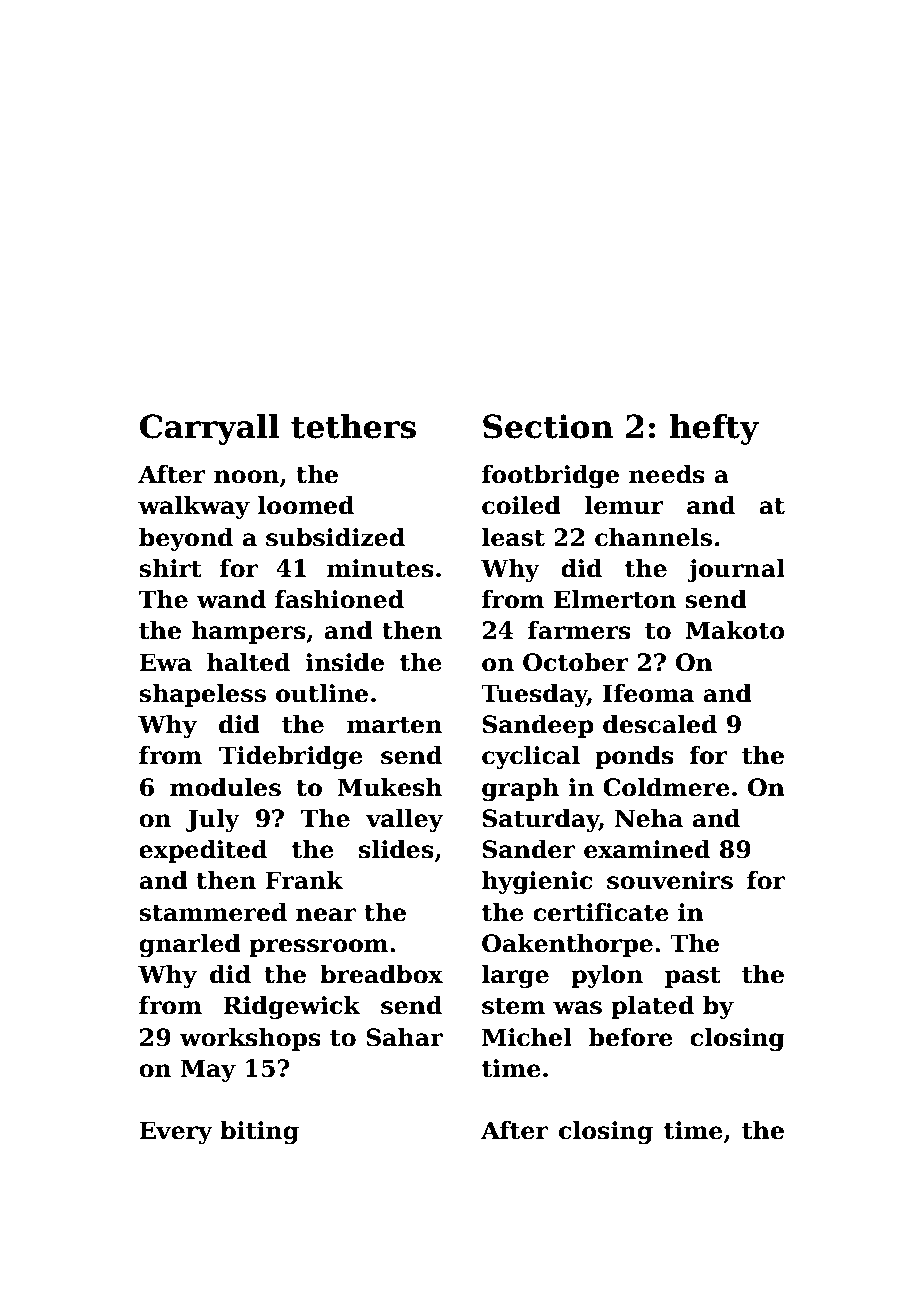  Describe the element at coordinates (170, 568) in the screenshot. I see `shirt` at that location.
